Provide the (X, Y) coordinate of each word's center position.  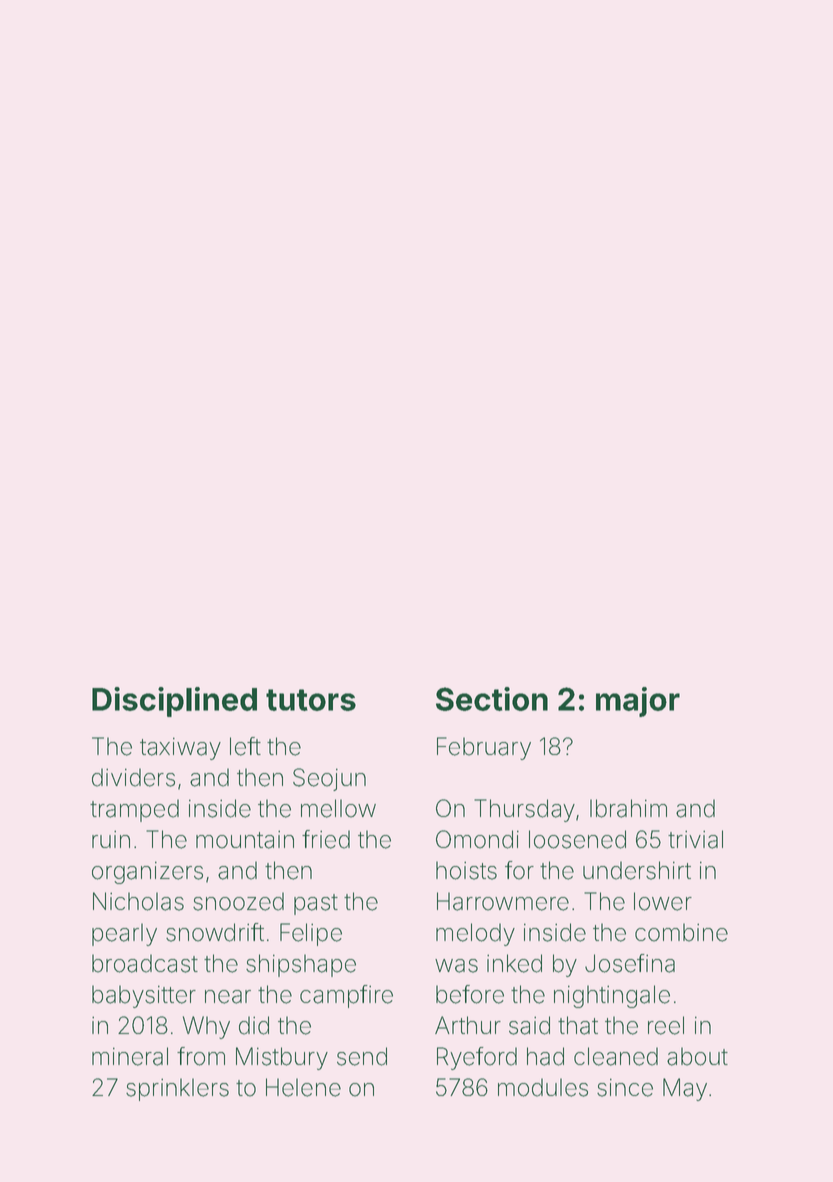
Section (492, 699)
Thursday (524, 810)
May (685, 1089)
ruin (111, 839)
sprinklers (177, 1089)
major (638, 702)
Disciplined (174, 702)
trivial (695, 839)
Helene (303, 1087)
